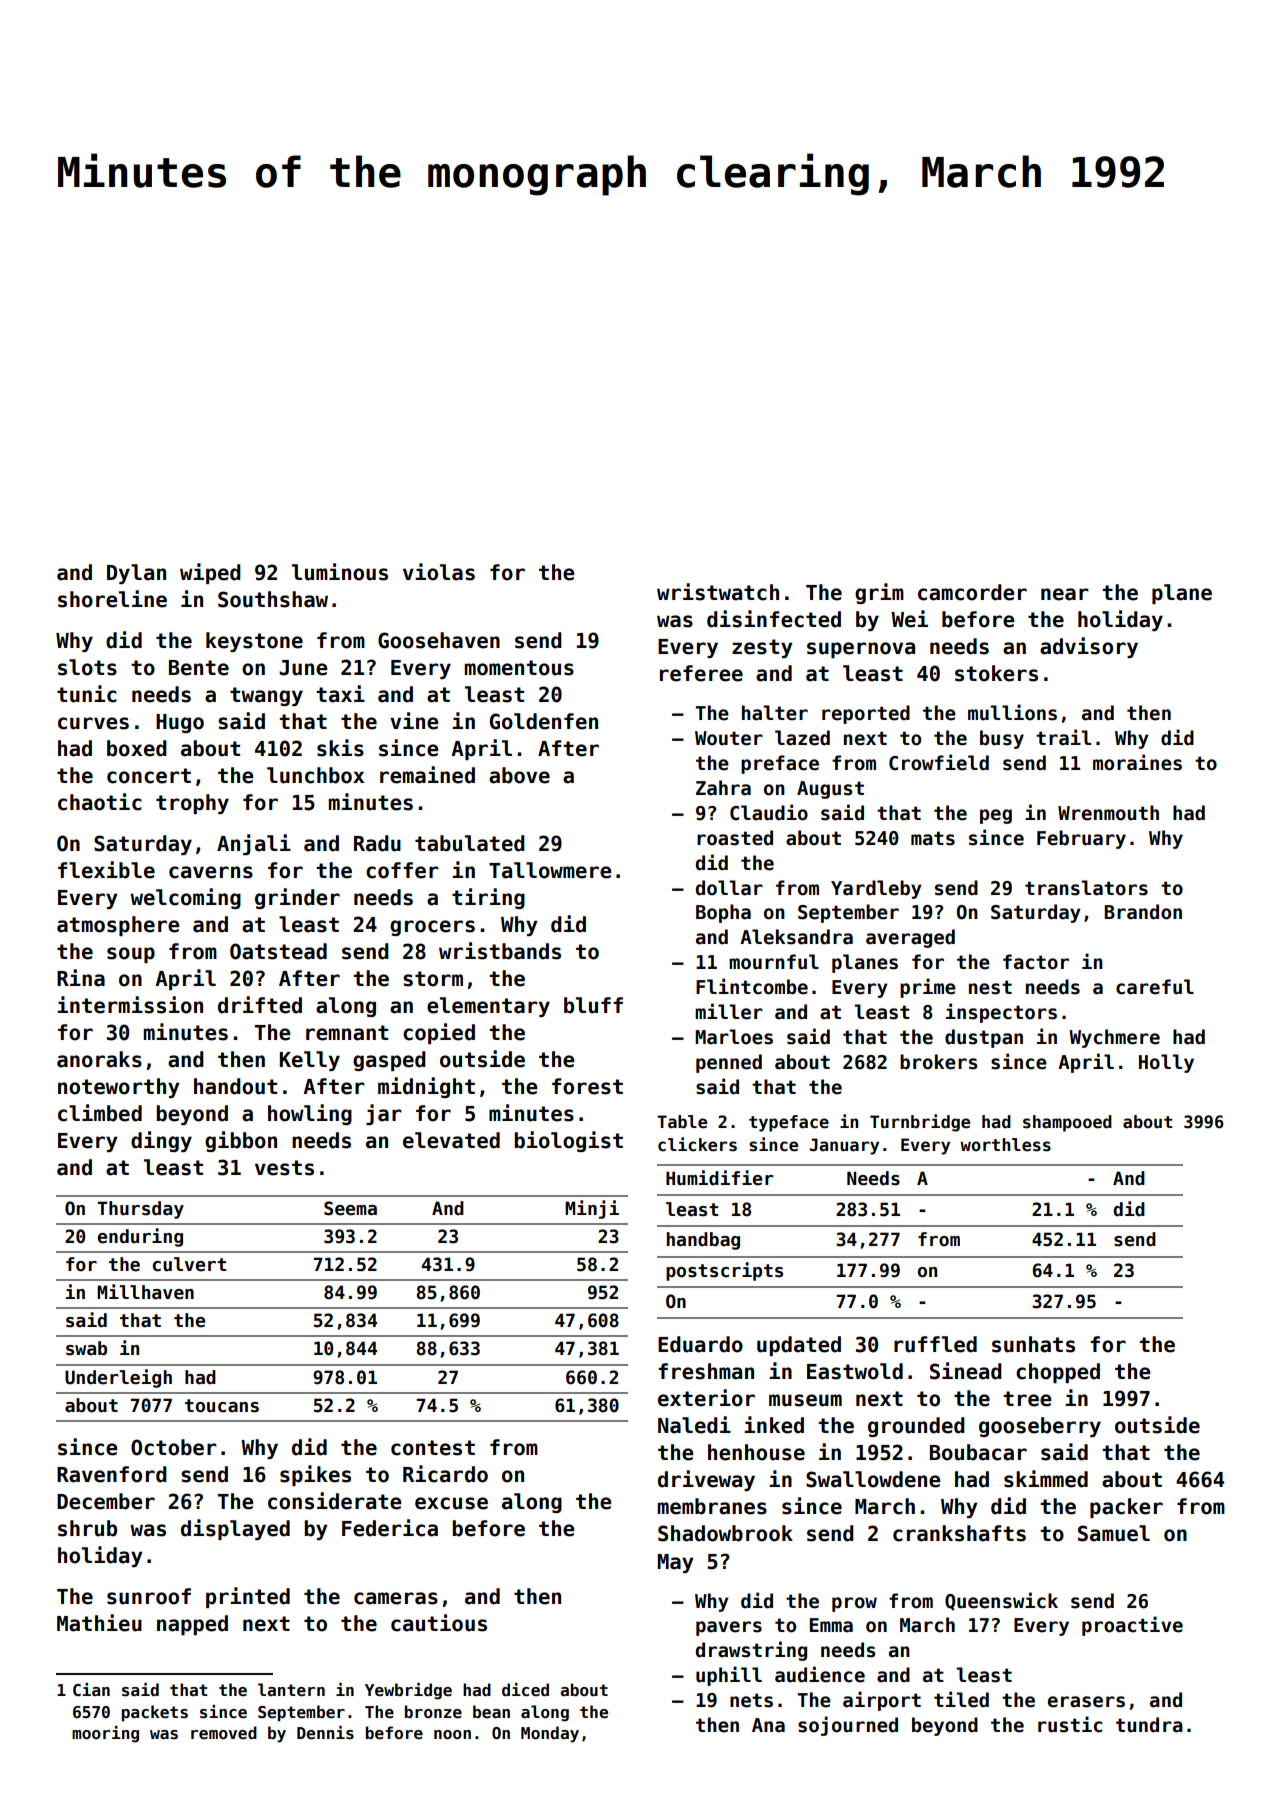 The width and height of the image is (1285, 1817). Describe the element at coordinates (105, 1734) in the image. I see `mooring` at that location.
